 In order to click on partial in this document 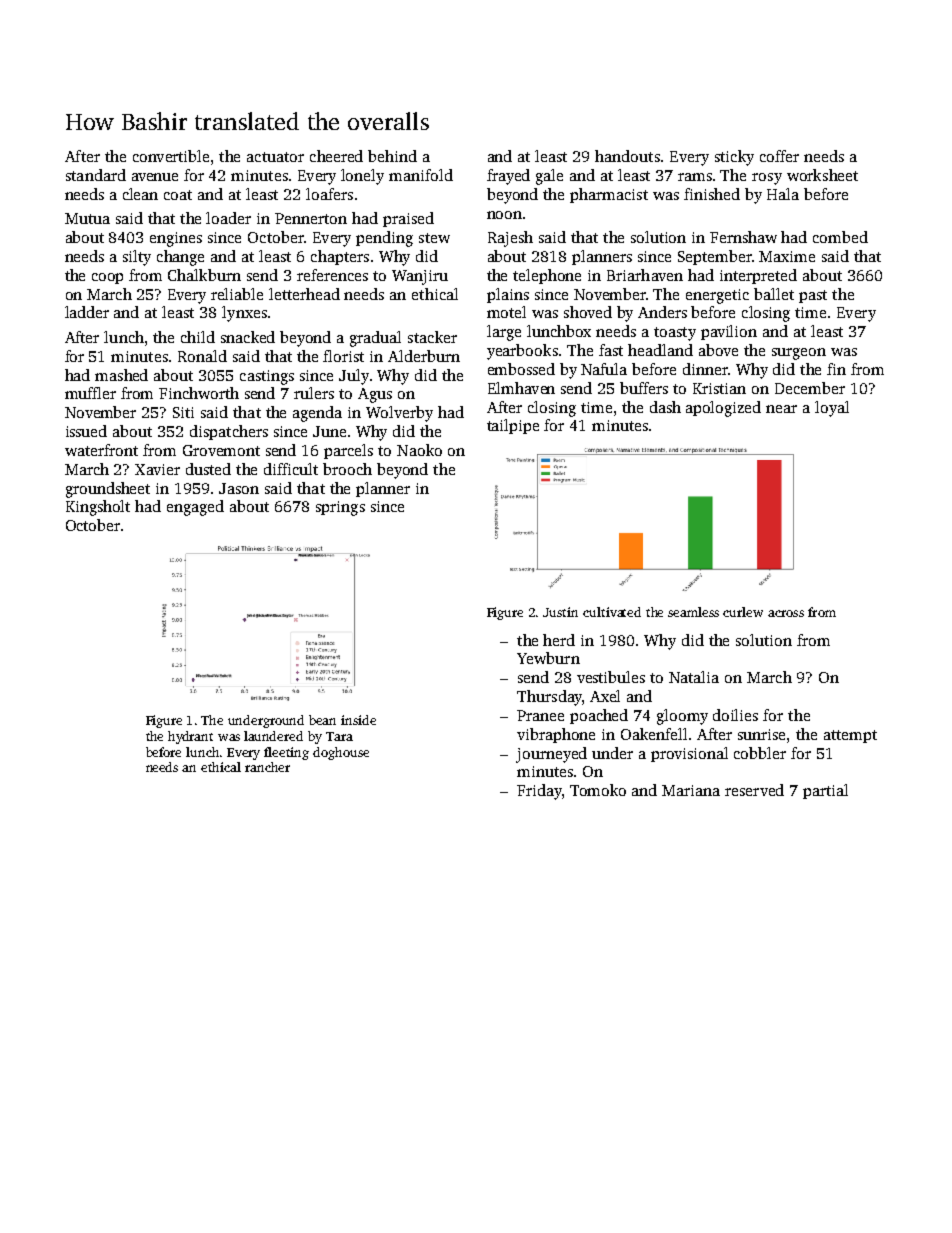, I will do `click(825, 791)`.
